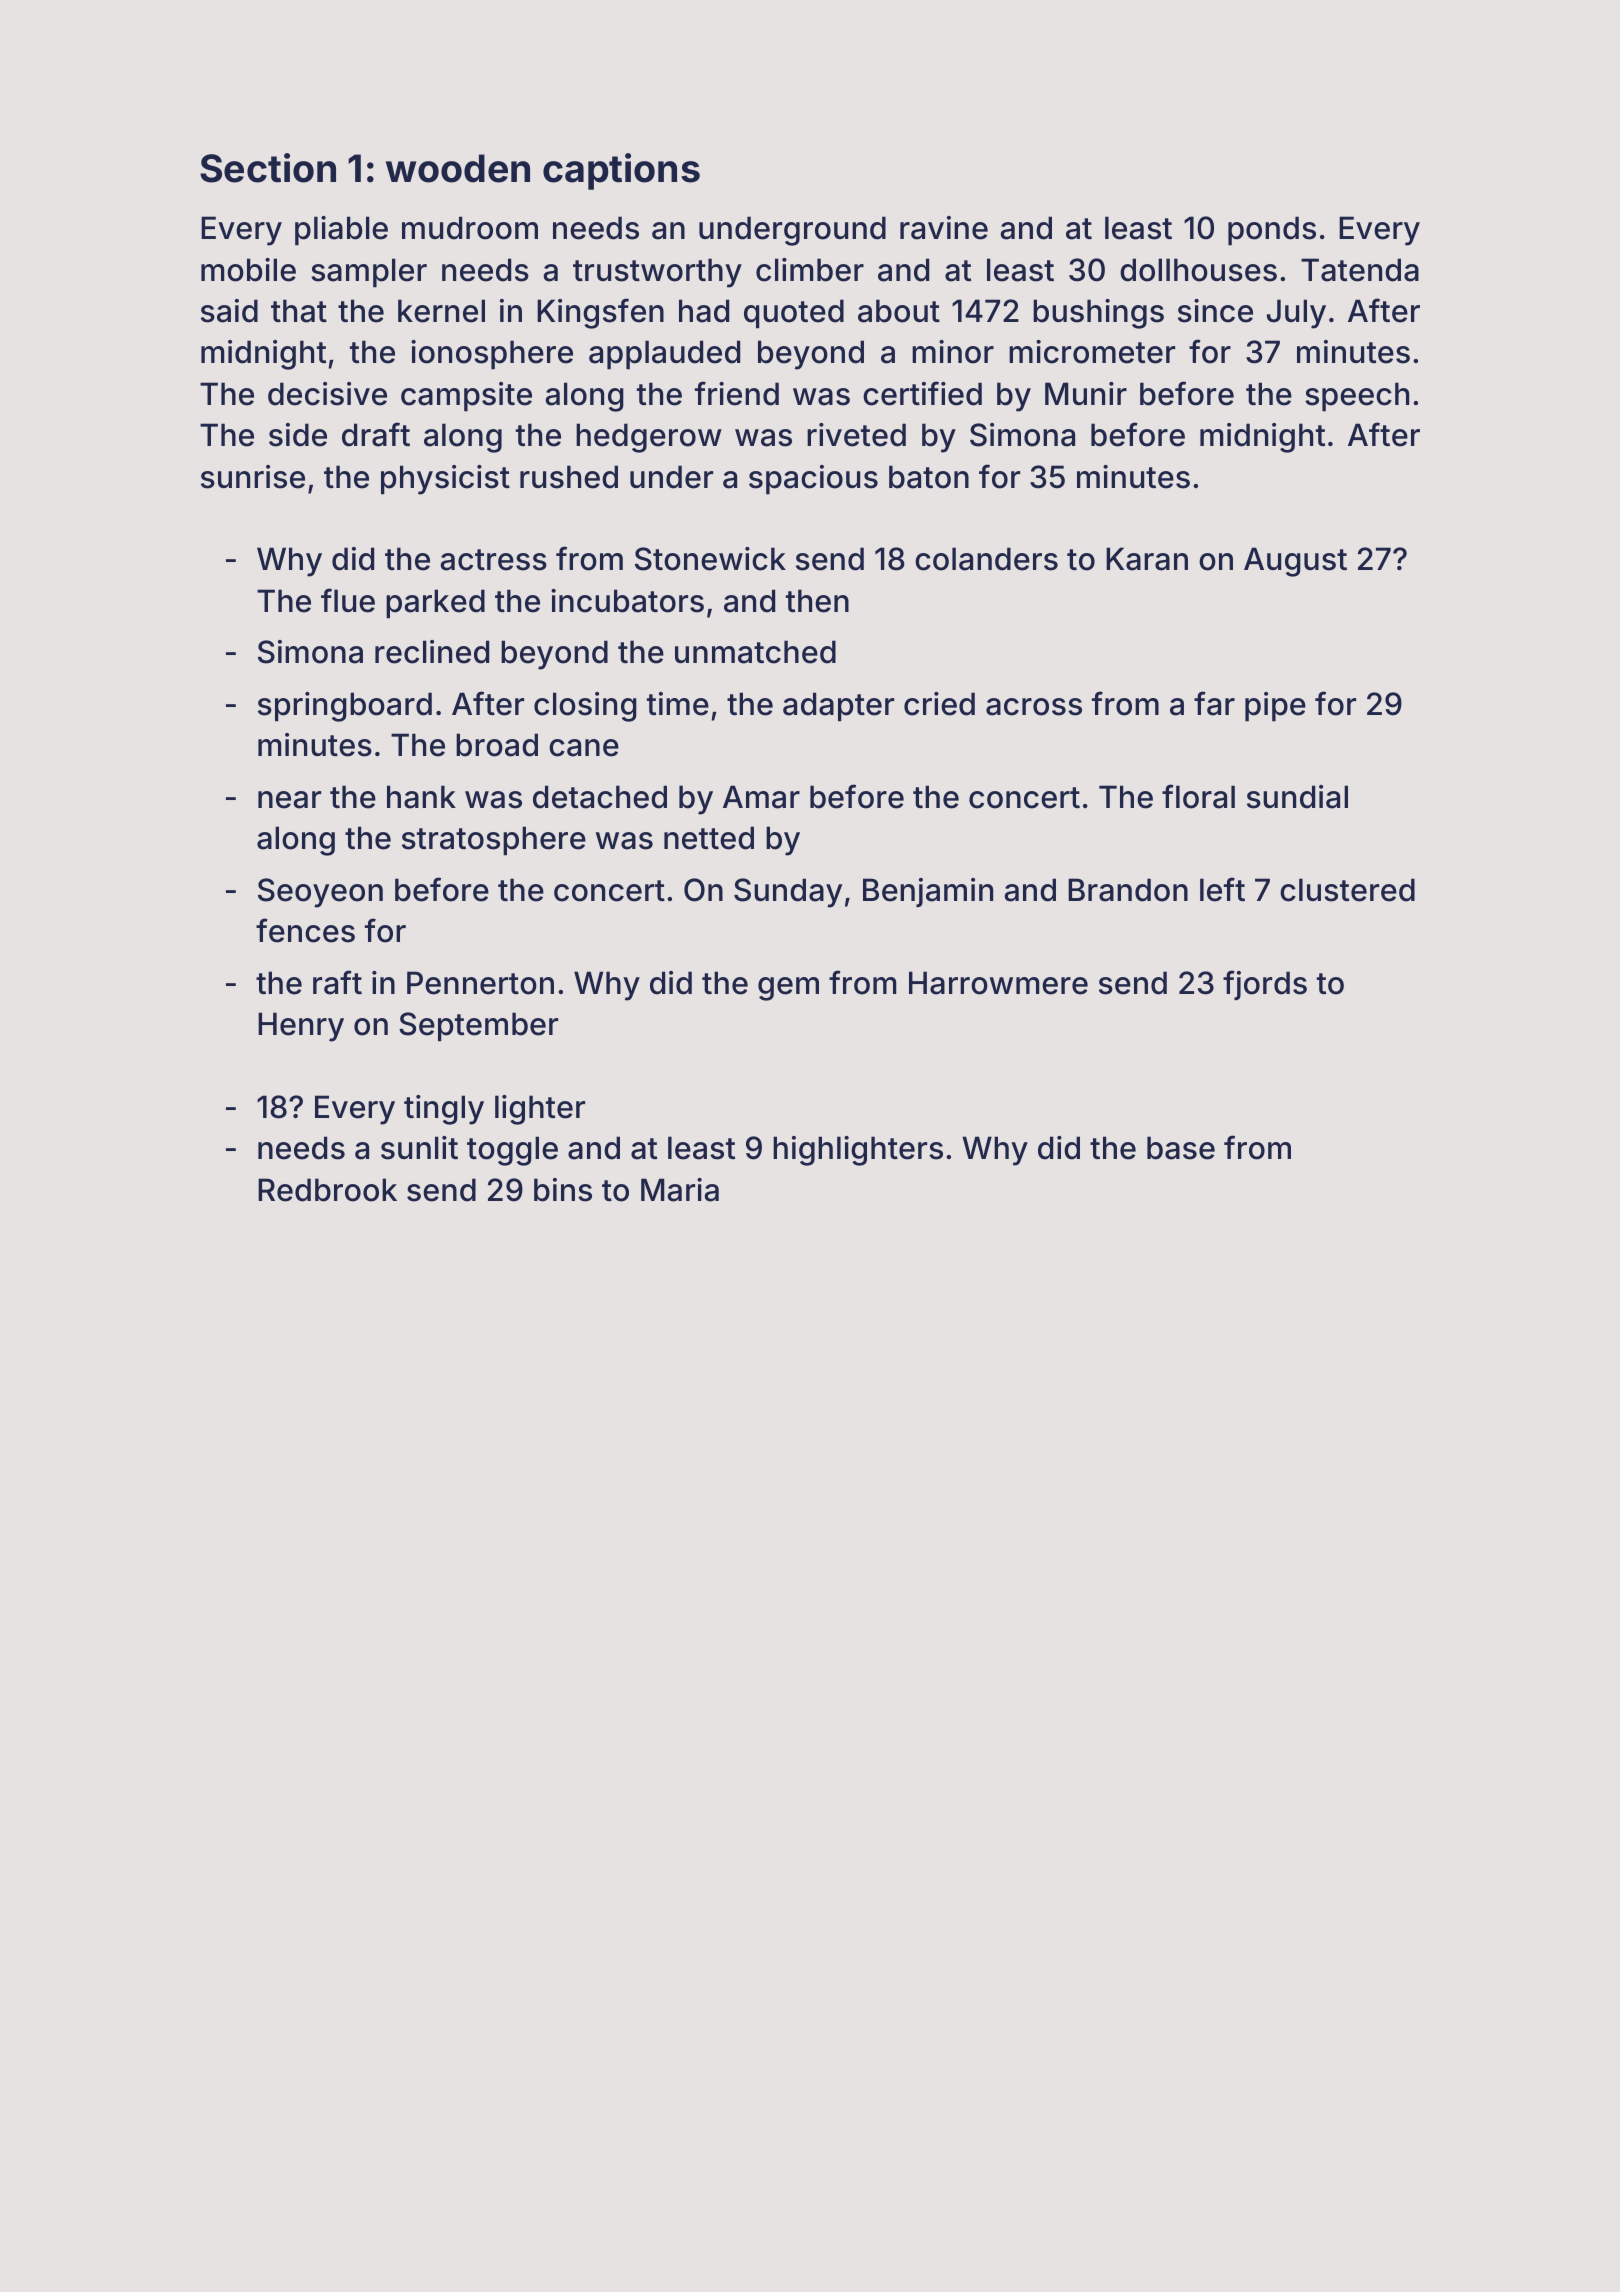 This page has width=1620, height=2292. I want to click on ponds, so click(1272, 231).
